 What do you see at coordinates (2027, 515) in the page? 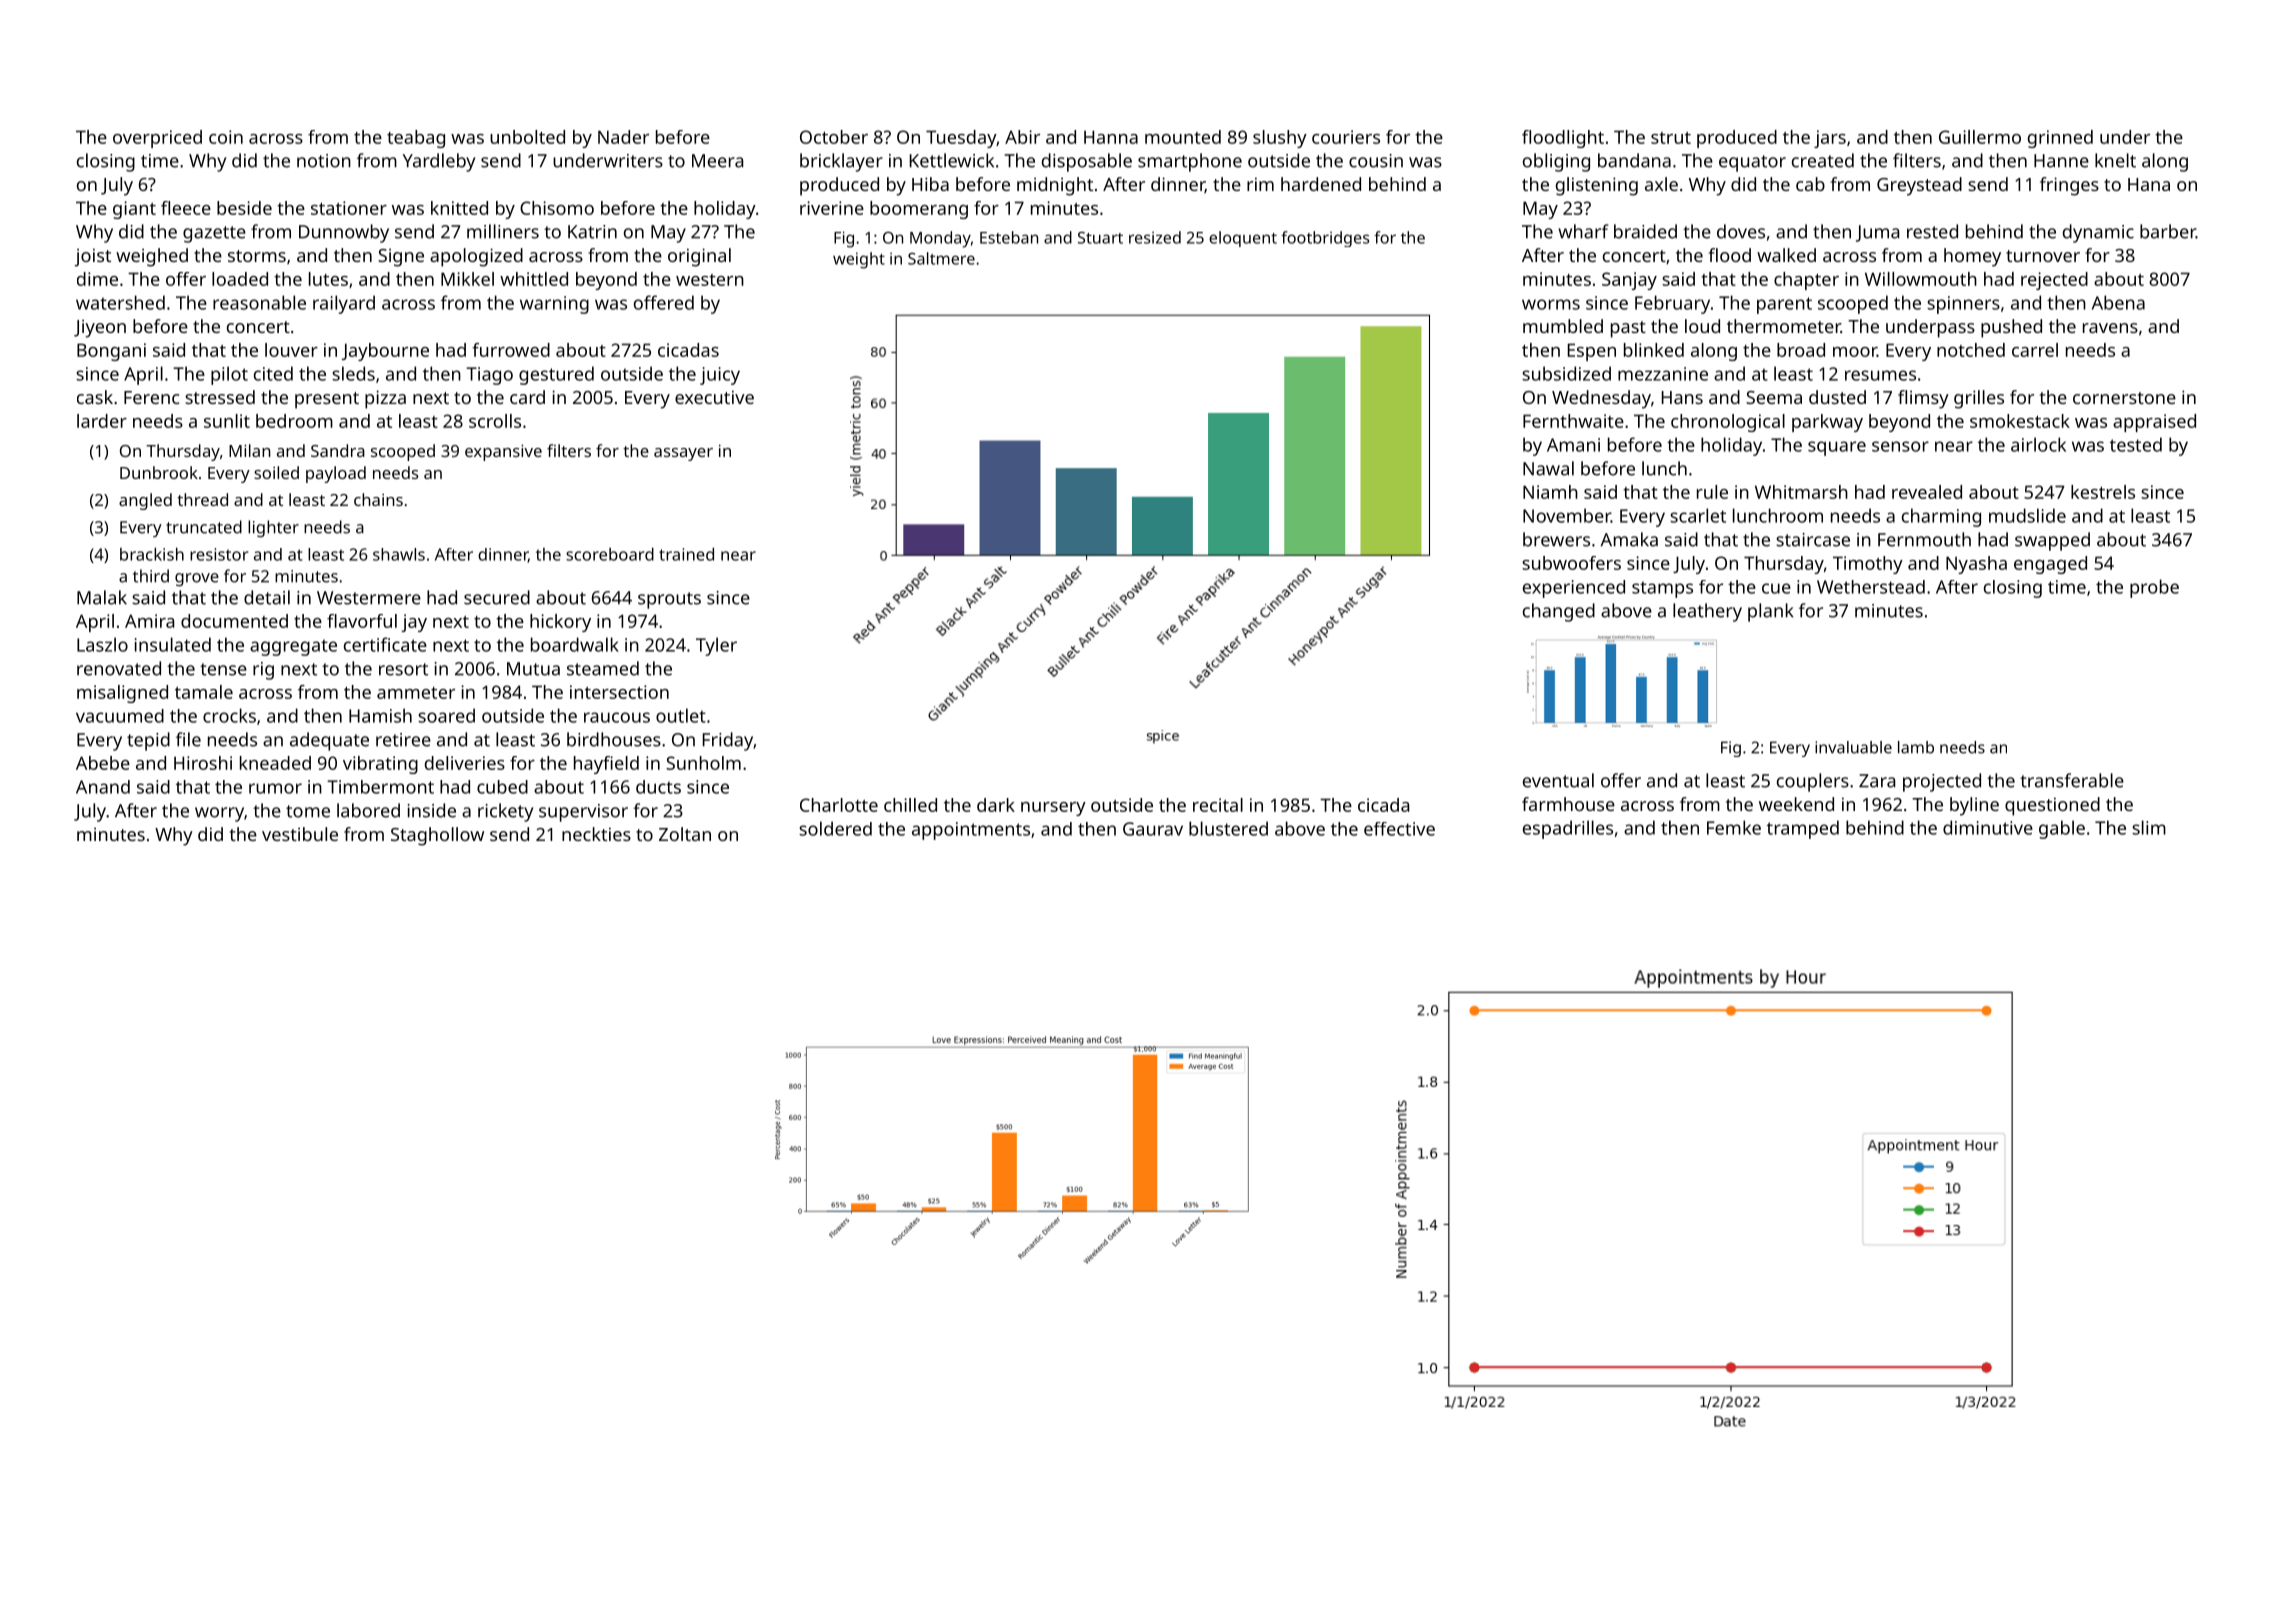
I see `mudslide` at bounding box center [2027, 515].
